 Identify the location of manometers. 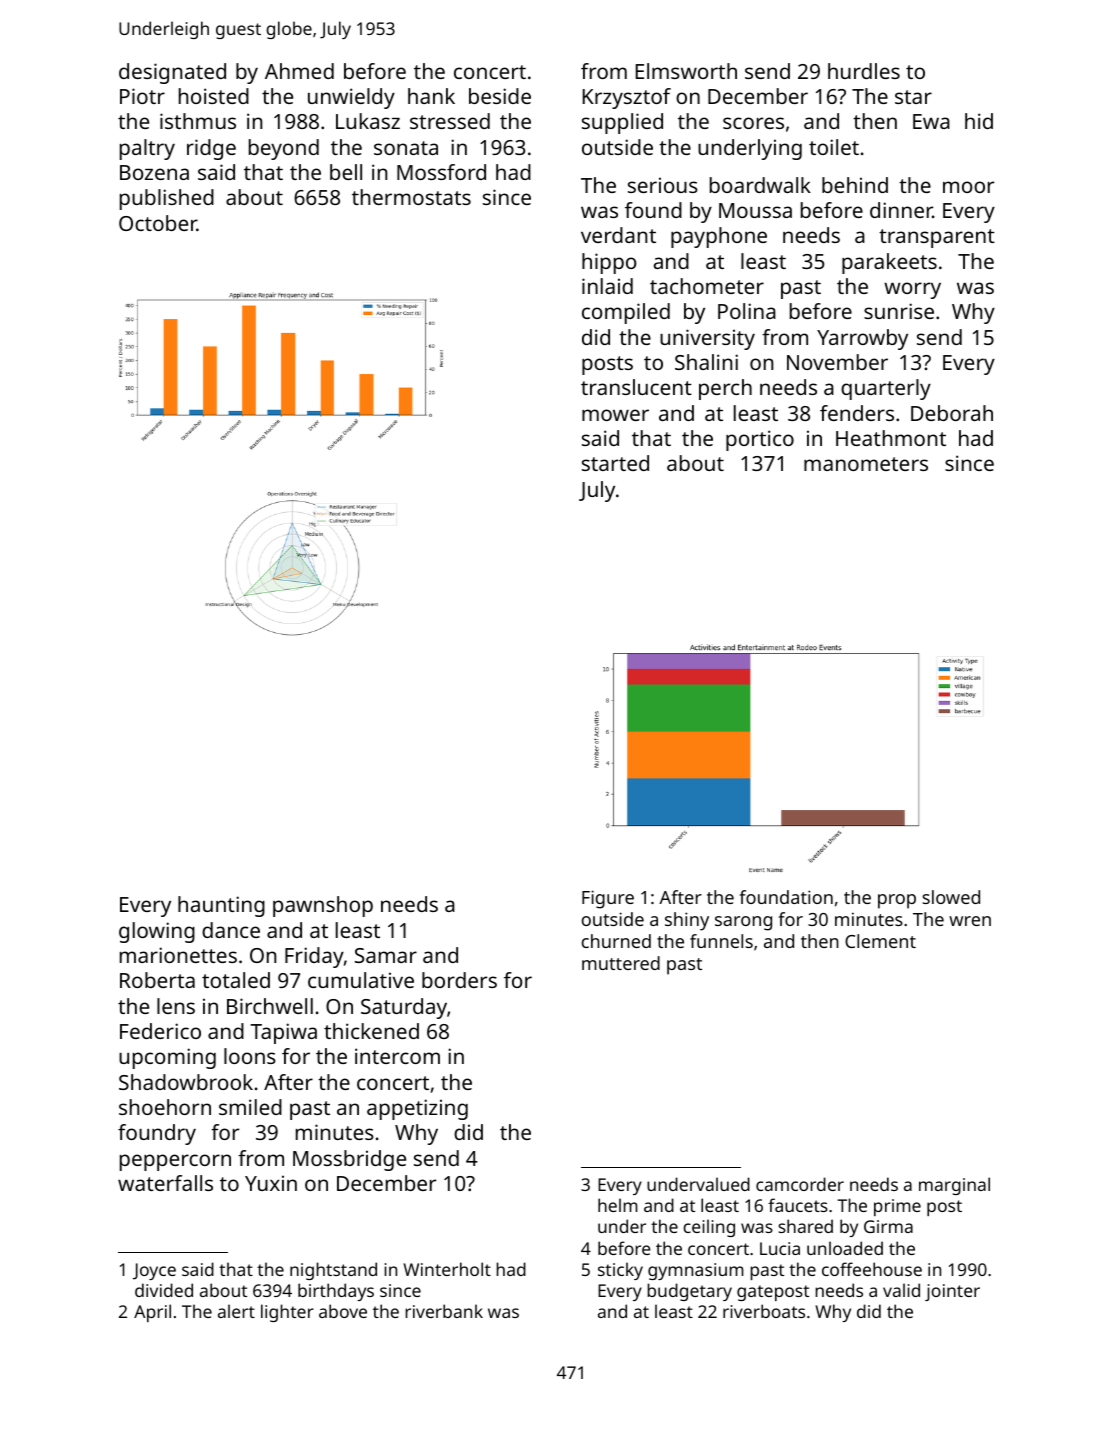
(866, 464).
